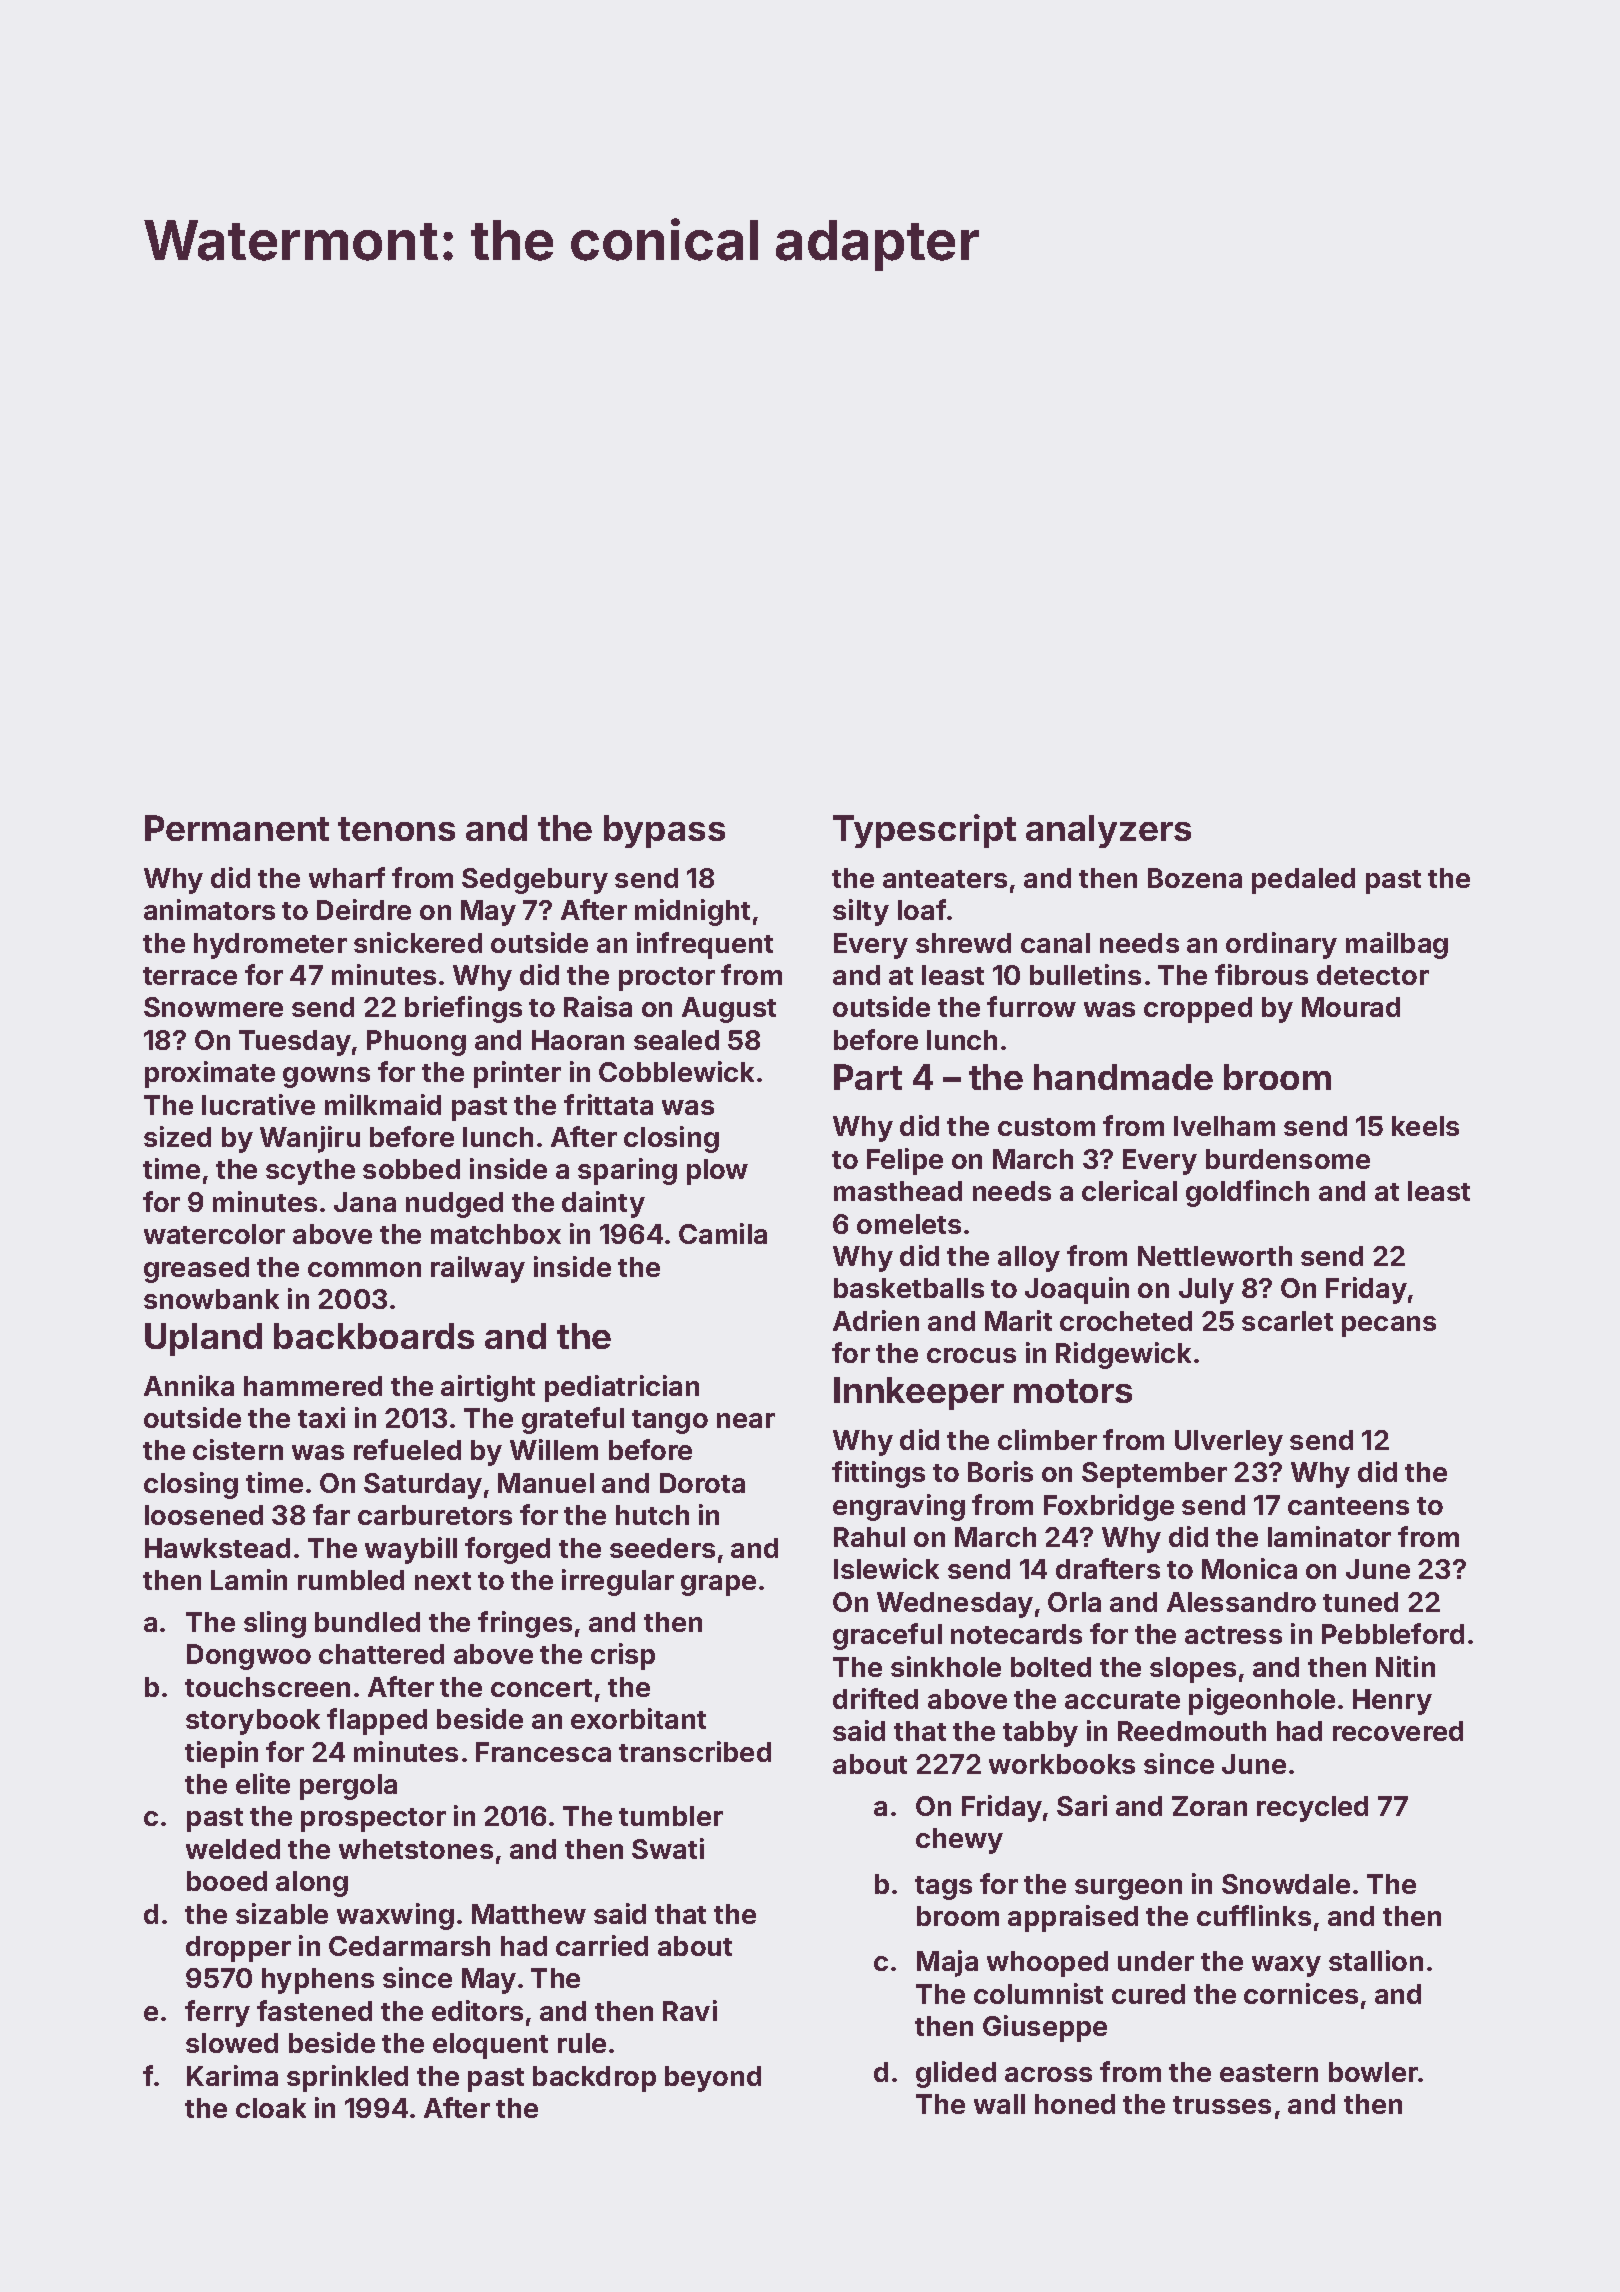 This screenshot has height=2292, width=1620. What do you see at coordinates (1108, 831) in the screenshot?
I see `analyzers` at bounding box center [1108, 831].
